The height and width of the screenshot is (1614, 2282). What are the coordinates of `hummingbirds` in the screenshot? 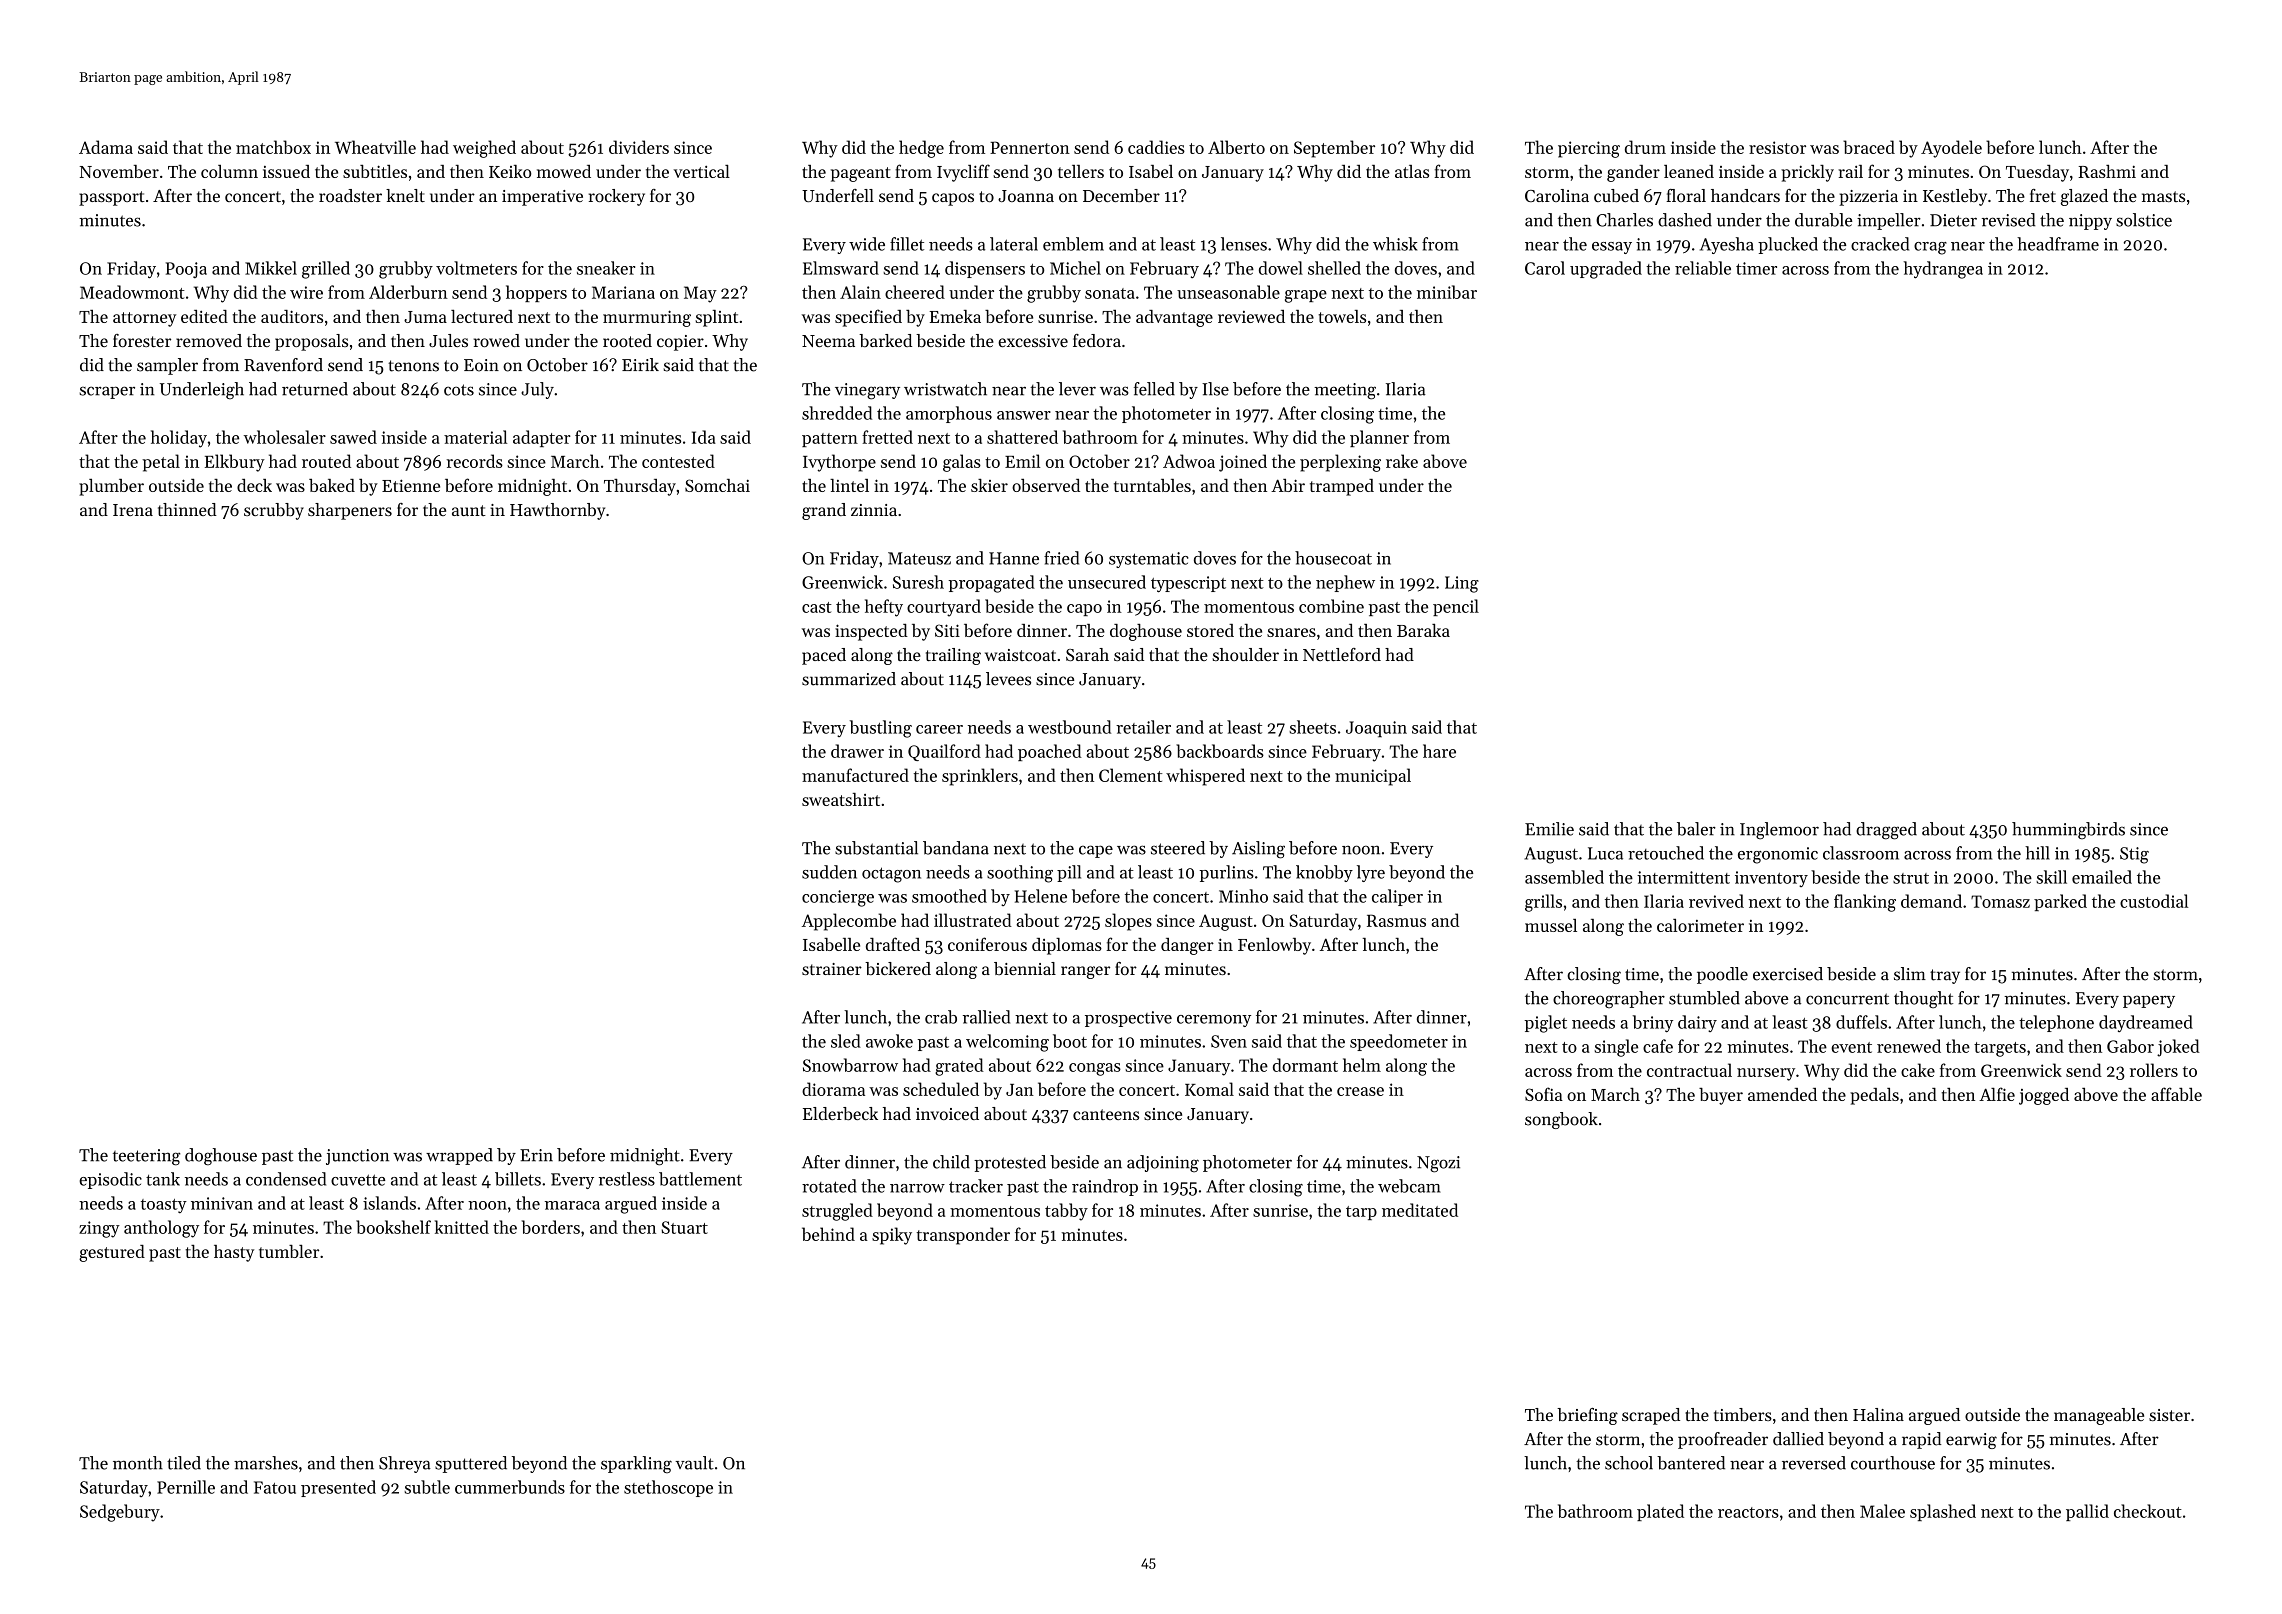 It's located at (2068, 831).
